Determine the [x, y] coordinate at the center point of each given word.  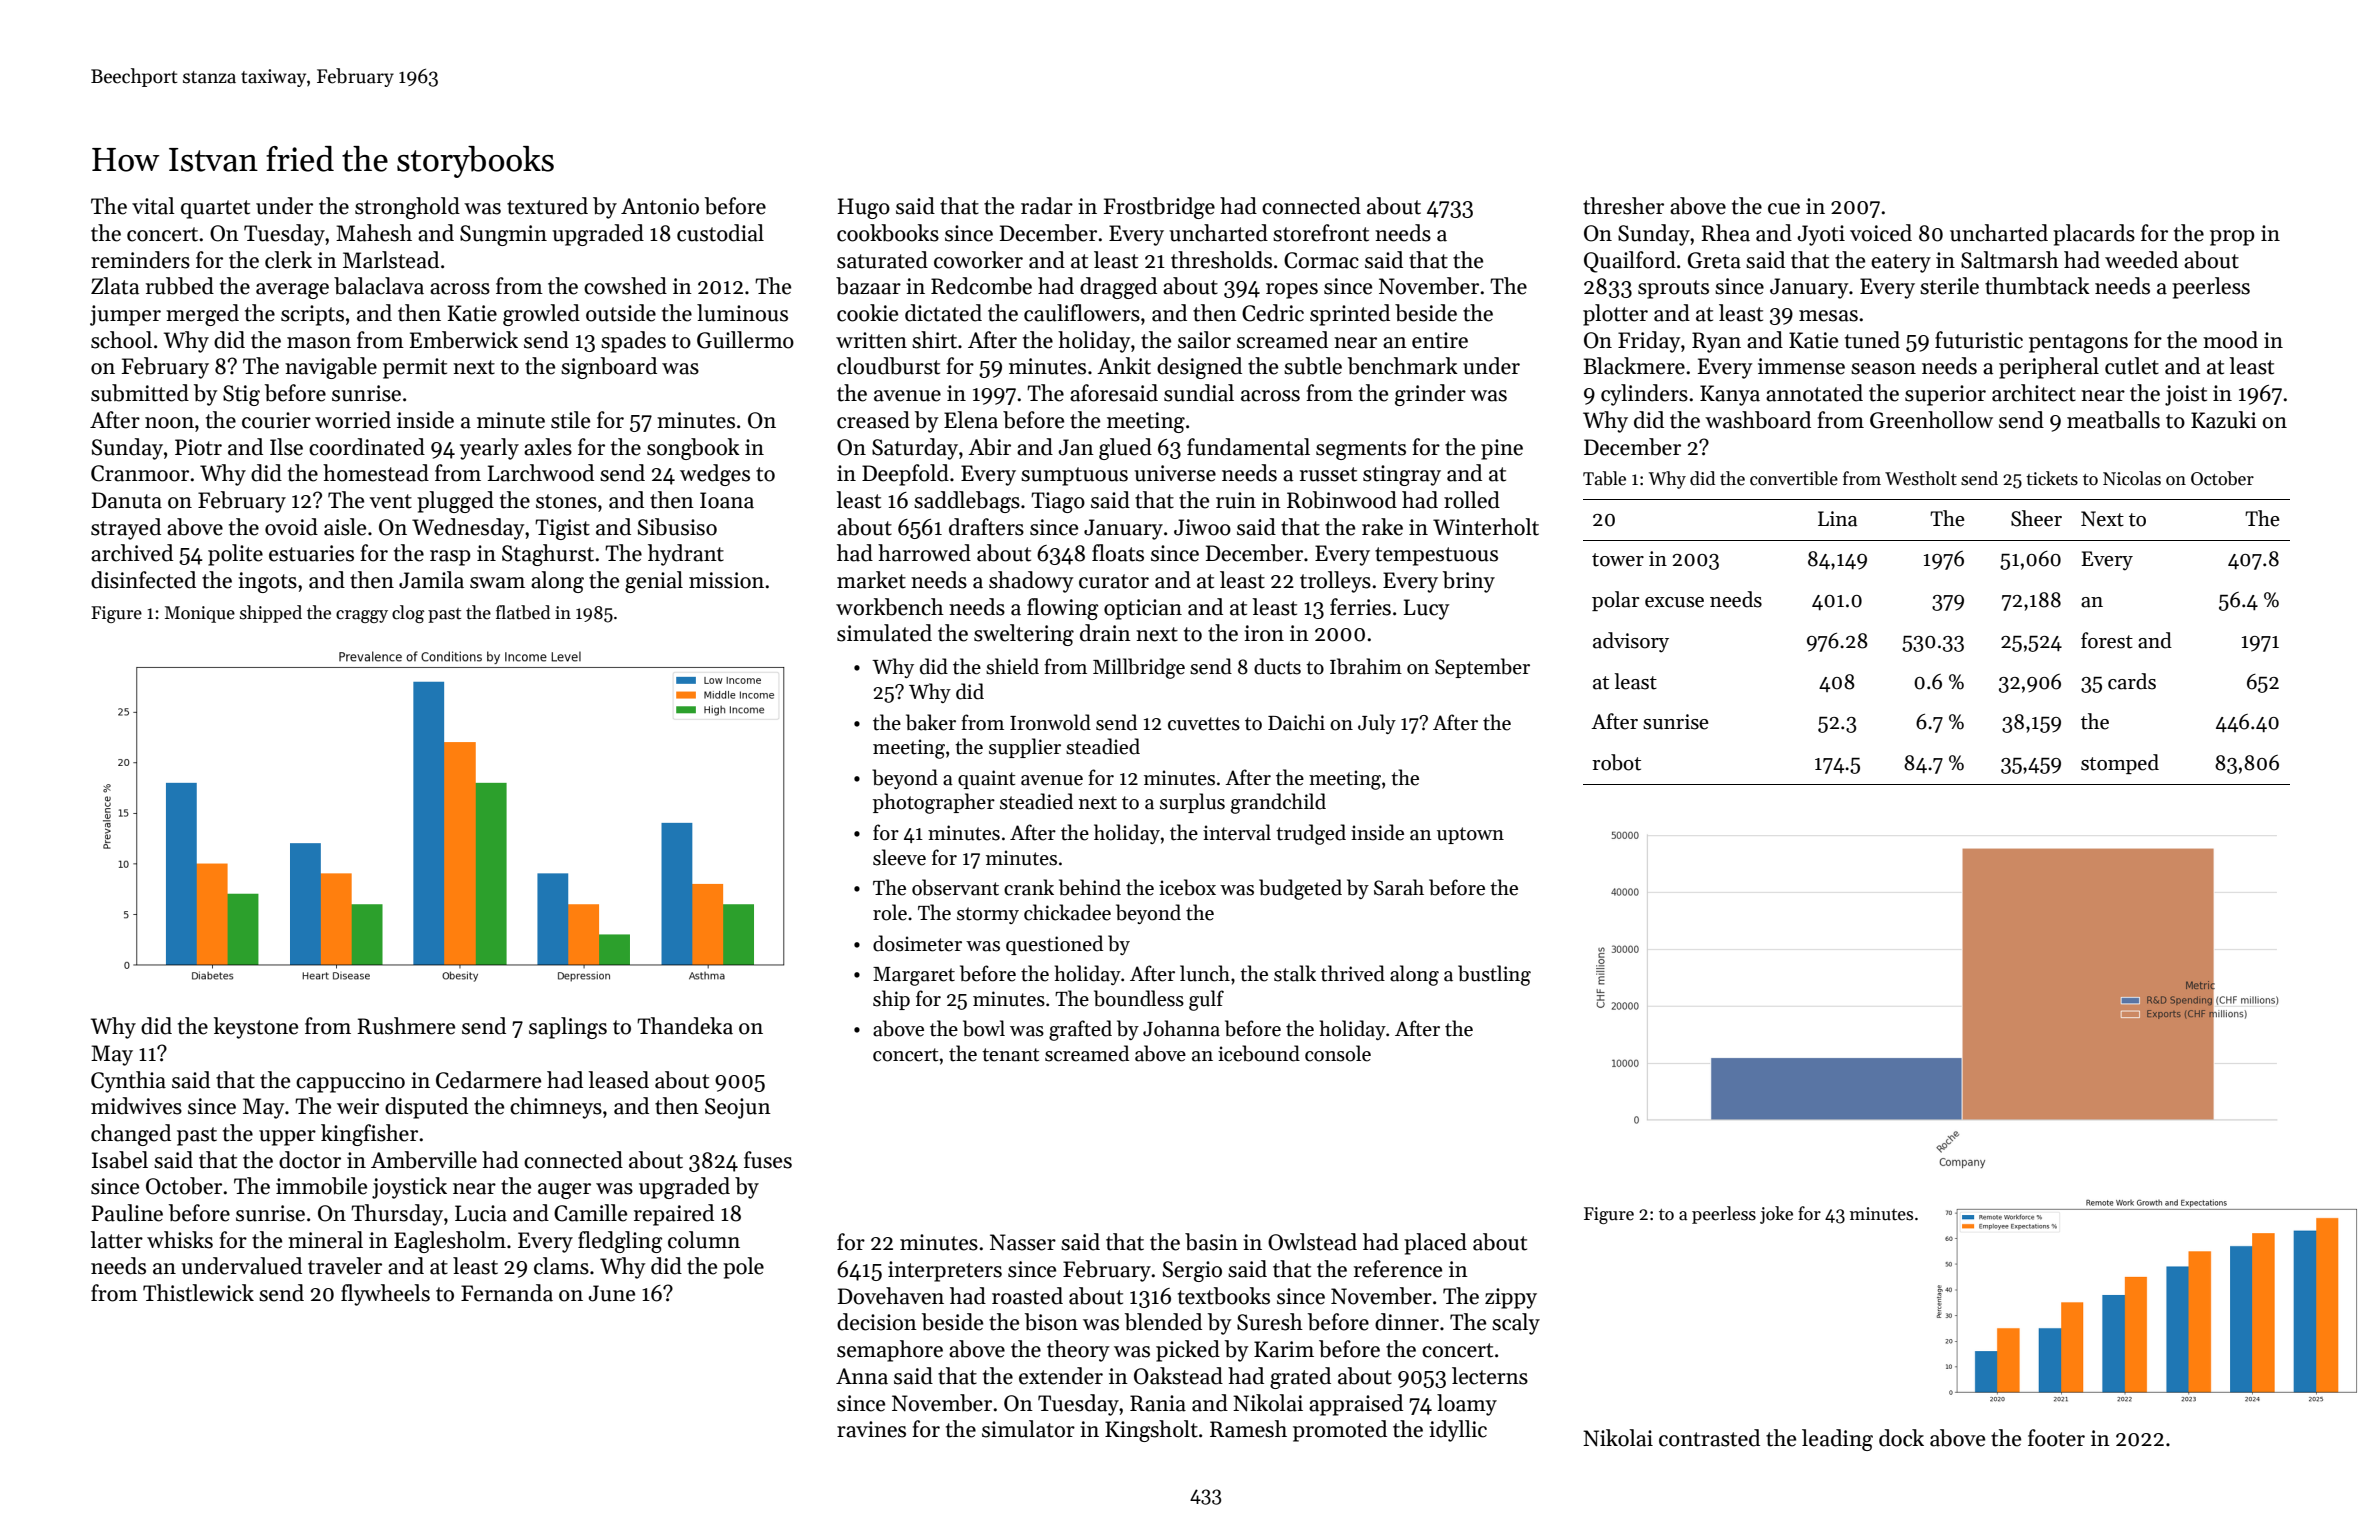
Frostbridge [1159, 208]
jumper [125, 315]
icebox [1187, 887]
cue [1784, 209]
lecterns [1490, 1376]
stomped [2120, 764]
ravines [871, 1429]
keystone [256, 1028]
